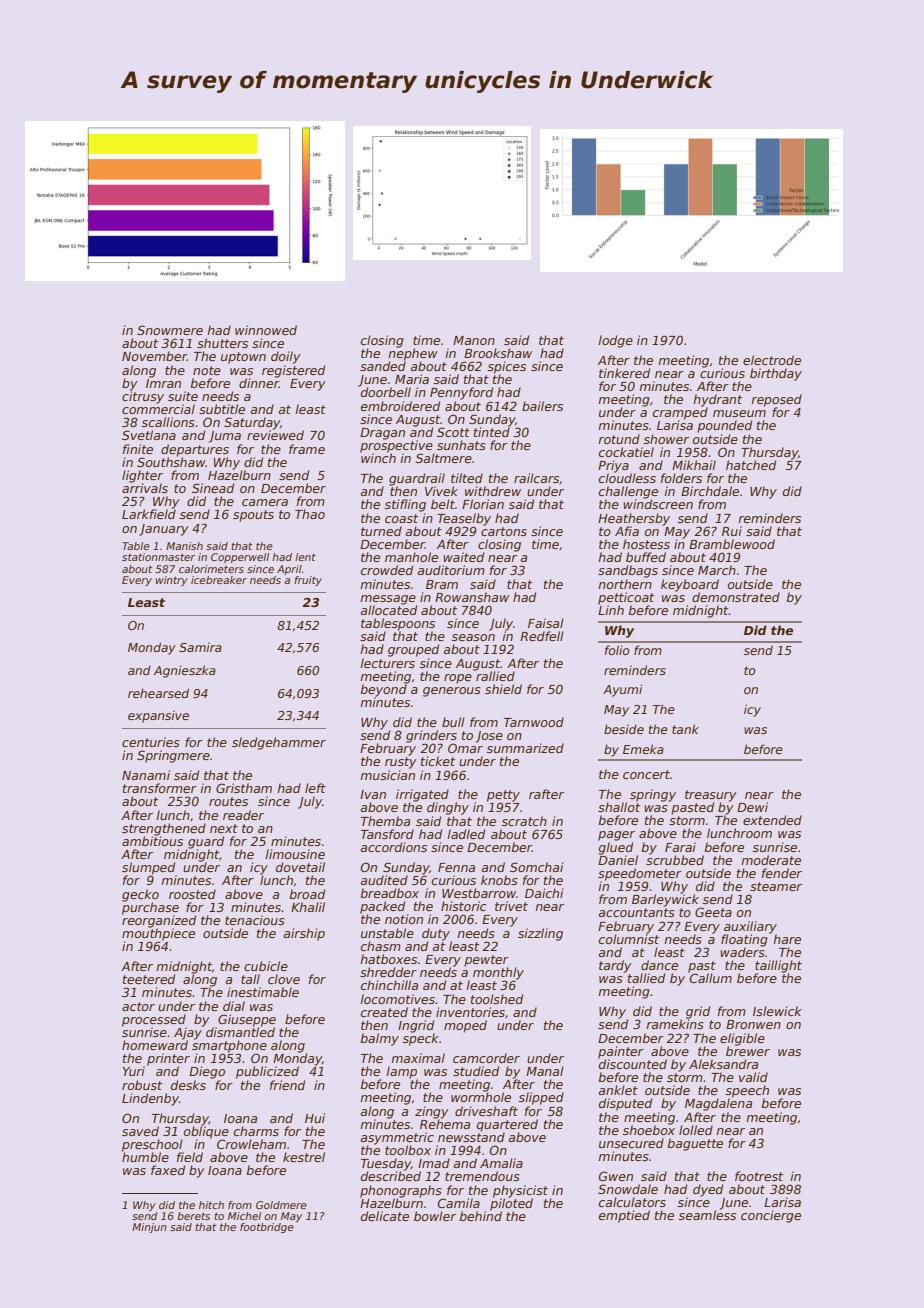 This image has width=924, height=1308. What do you see at coordinates (778, 966) in the image?
I see `taillight` at bounding box center [778, 966].
